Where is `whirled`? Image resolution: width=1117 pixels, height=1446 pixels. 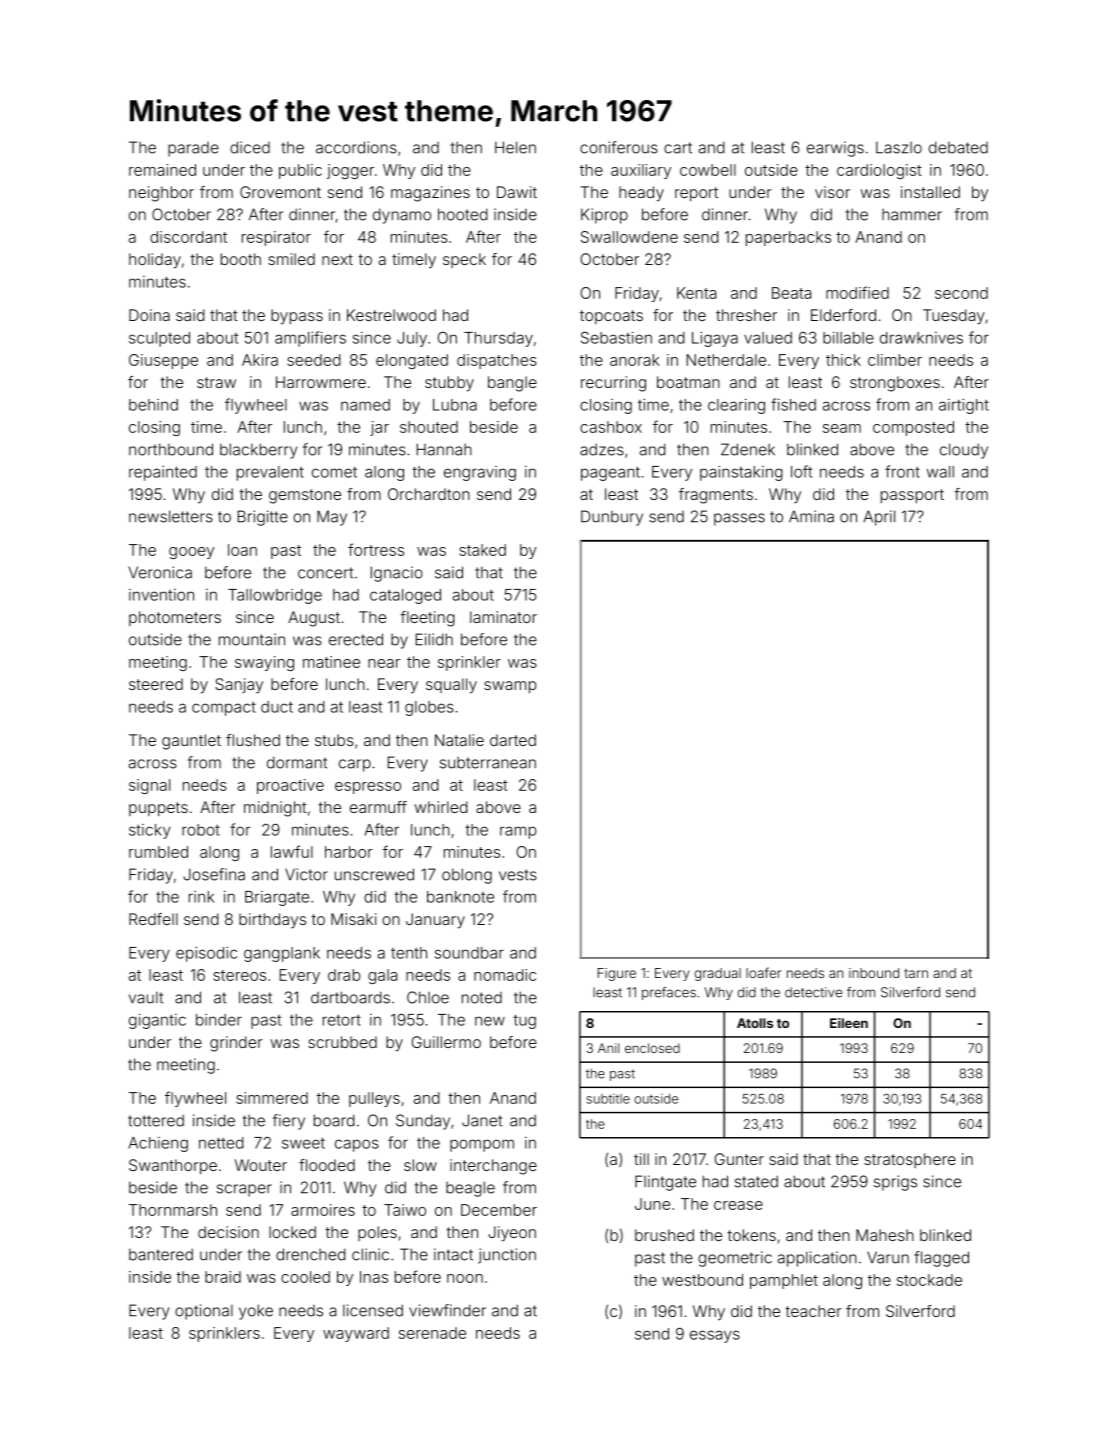
whirled is located at coordinates (441, 807).
